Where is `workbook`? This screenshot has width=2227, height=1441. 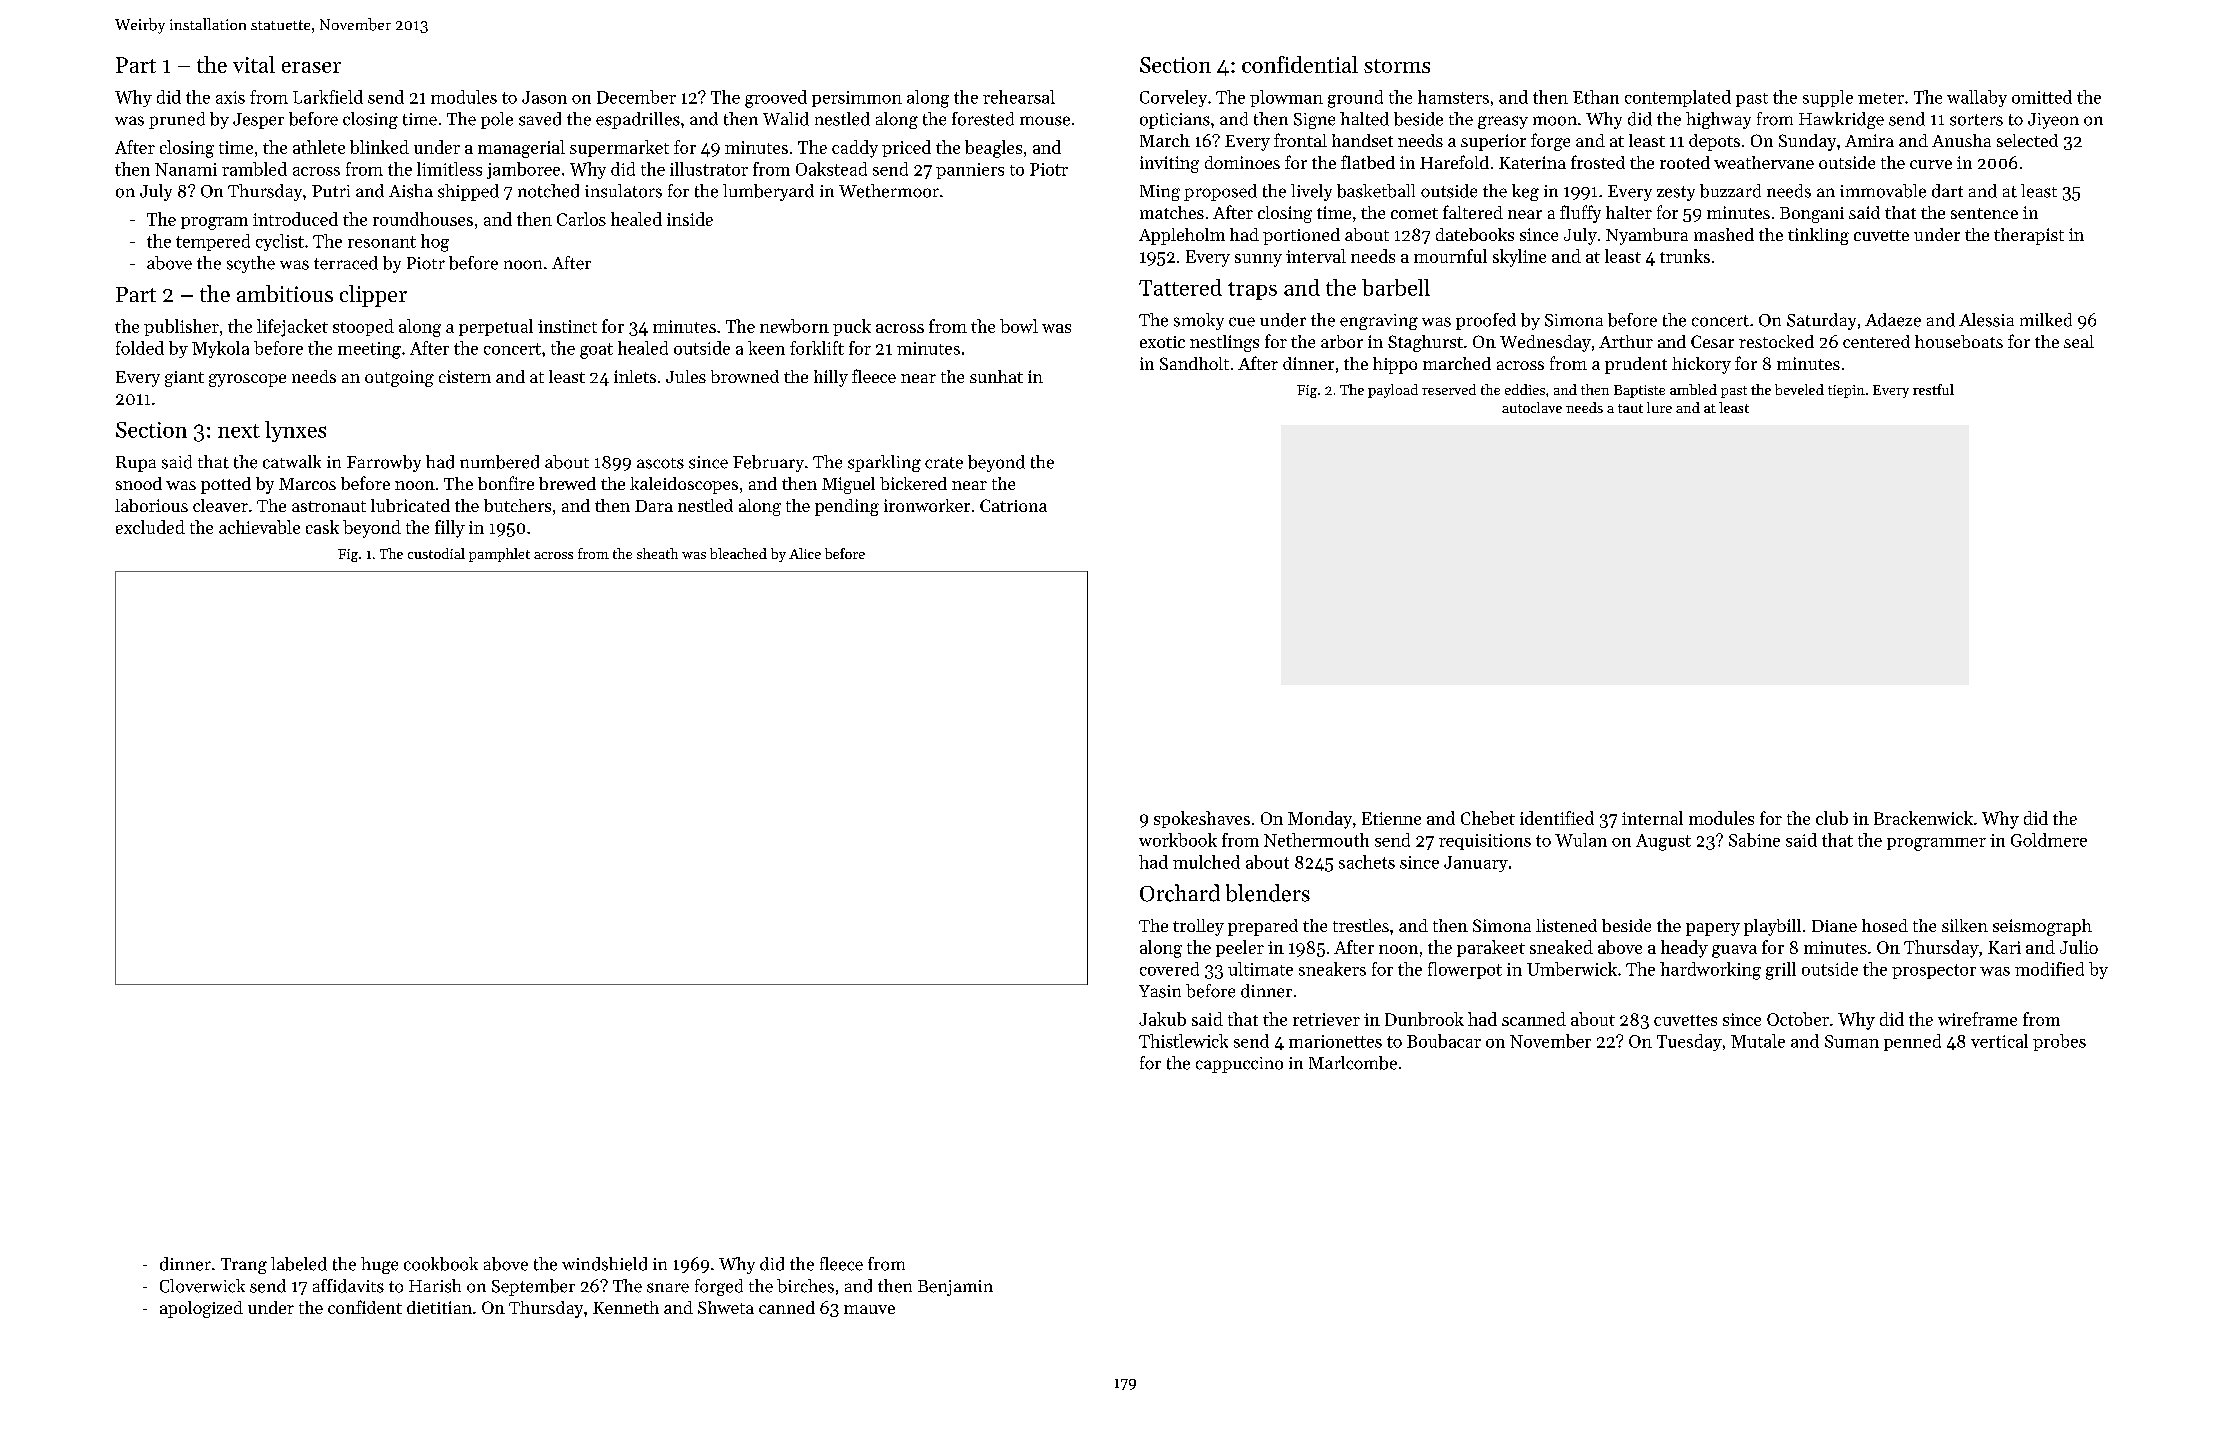
workbook is located at coordinates (1178, 840).
